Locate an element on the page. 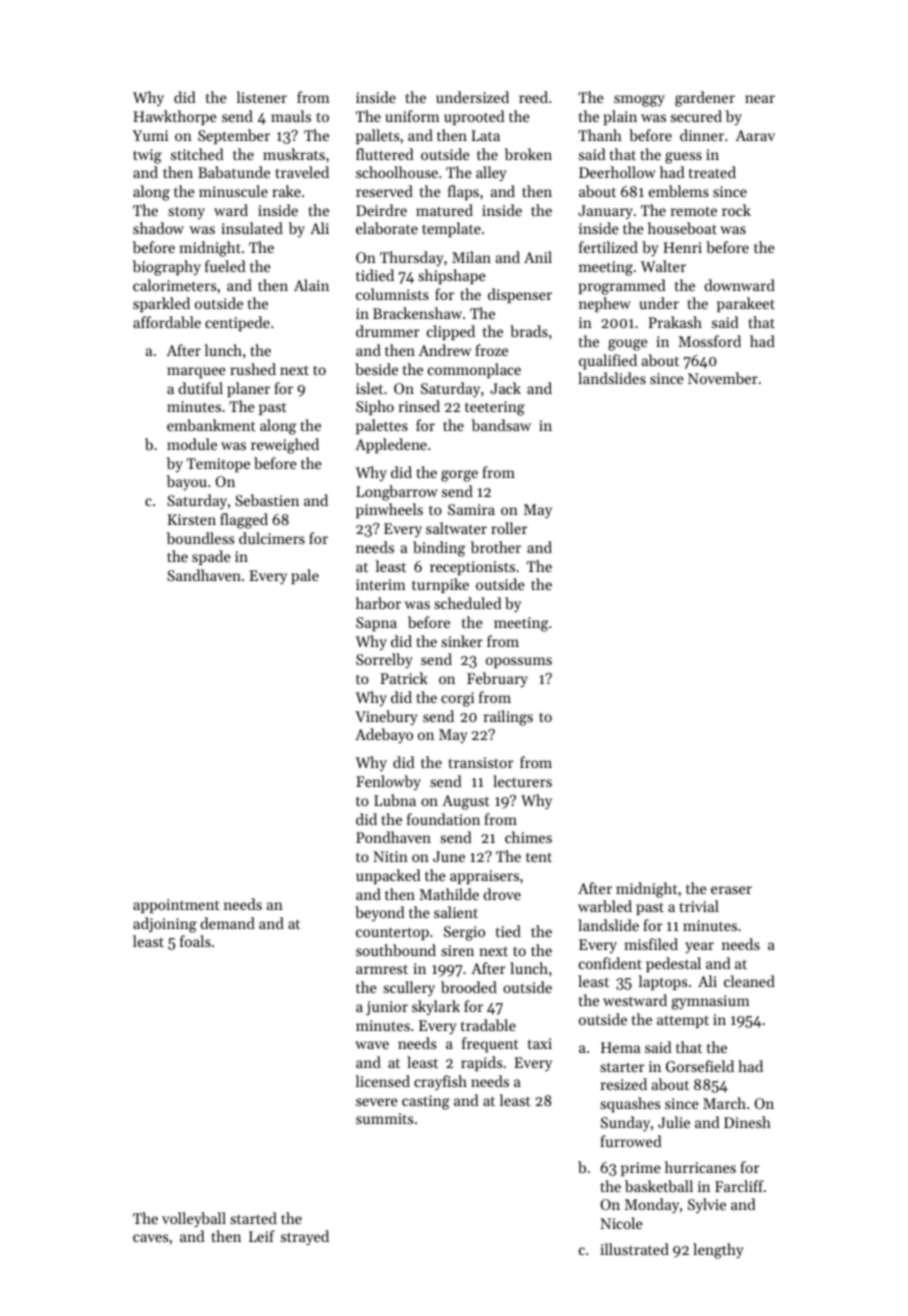  casting is located at coordinates (426, 1102).
